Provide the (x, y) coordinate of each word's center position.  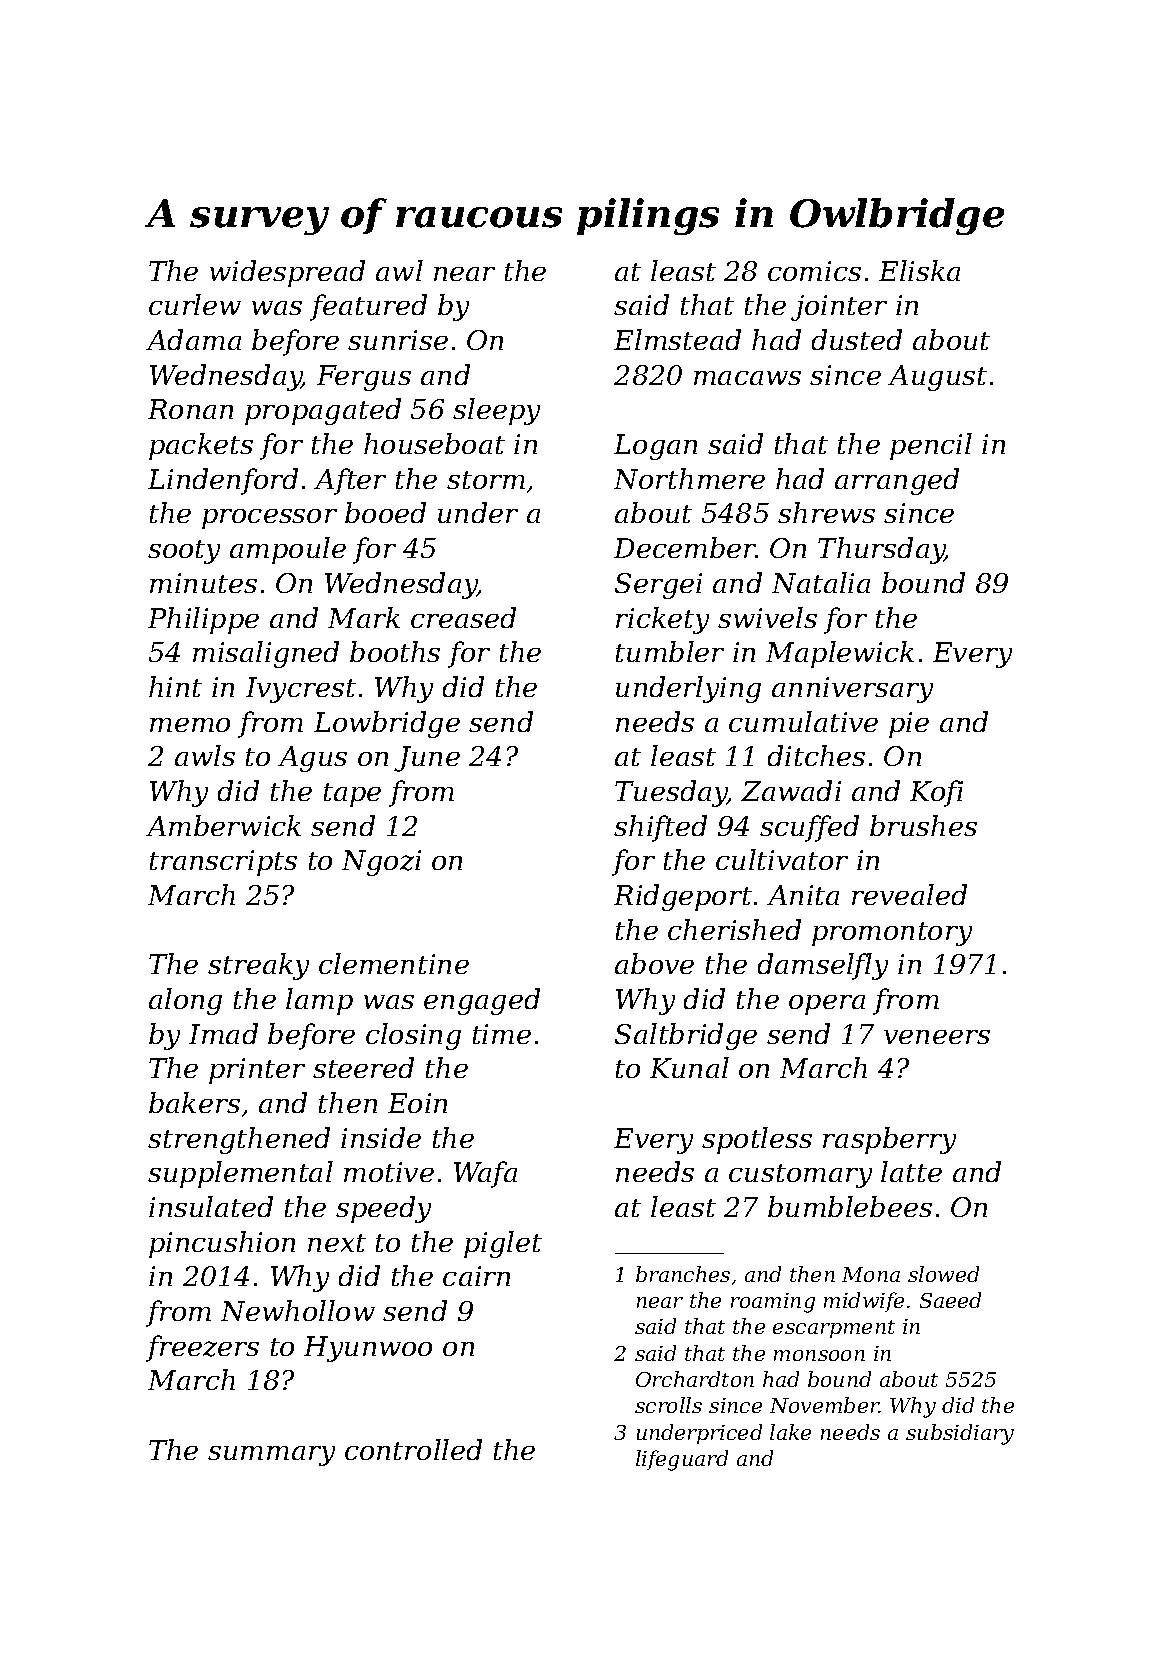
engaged (482, 1001)
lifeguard (682, 1460)
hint (175, 686)
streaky (258, 966)
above (654, 963)
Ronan (190, 409)
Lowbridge (387, 724)
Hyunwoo (368, 1349)
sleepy (496, 411)
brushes (923, 825)
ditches (816, 755)
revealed (909, 894)
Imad (223, 1033)
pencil (931, 446)
